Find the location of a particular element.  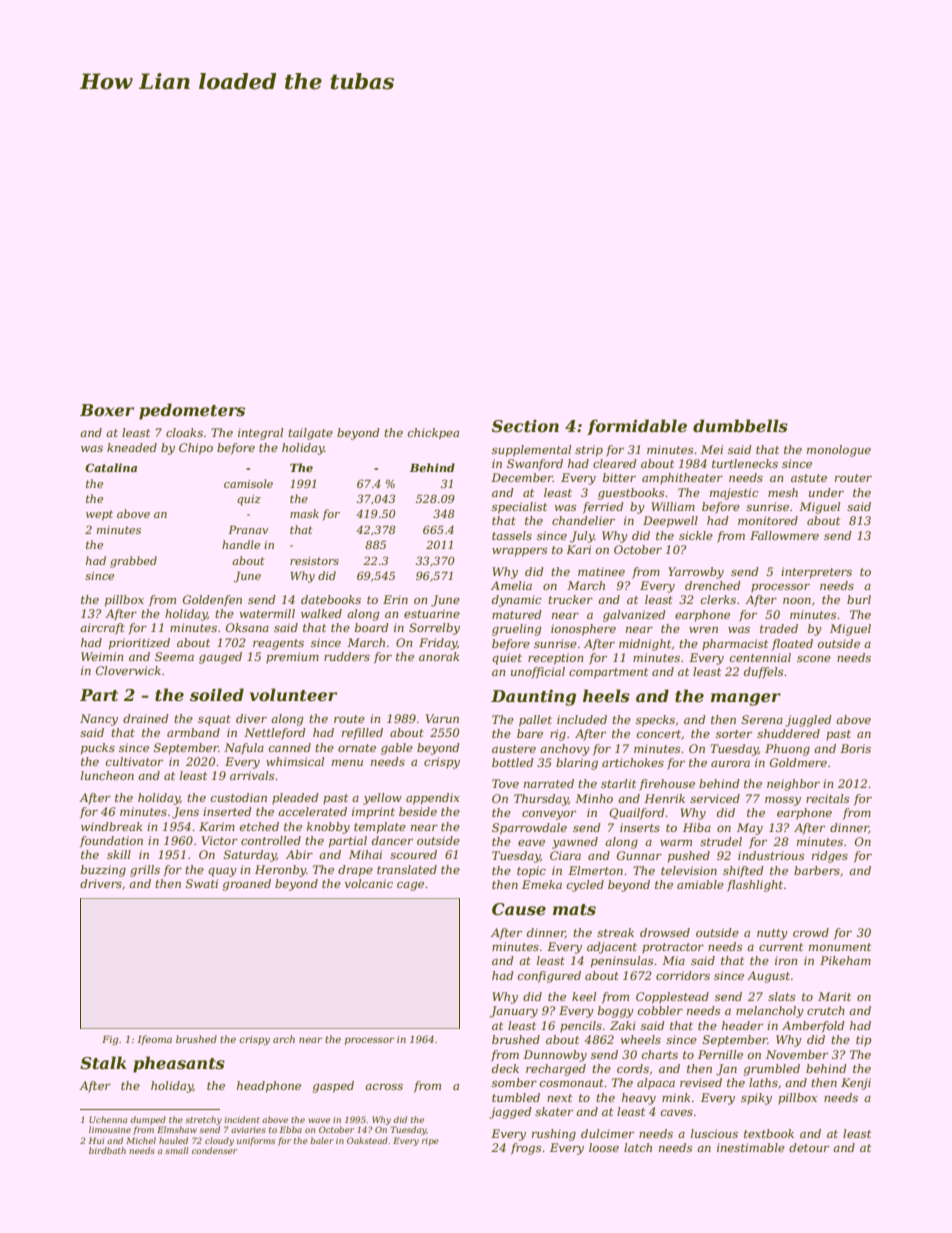

tailgate is located at coordinates (310, 434).
